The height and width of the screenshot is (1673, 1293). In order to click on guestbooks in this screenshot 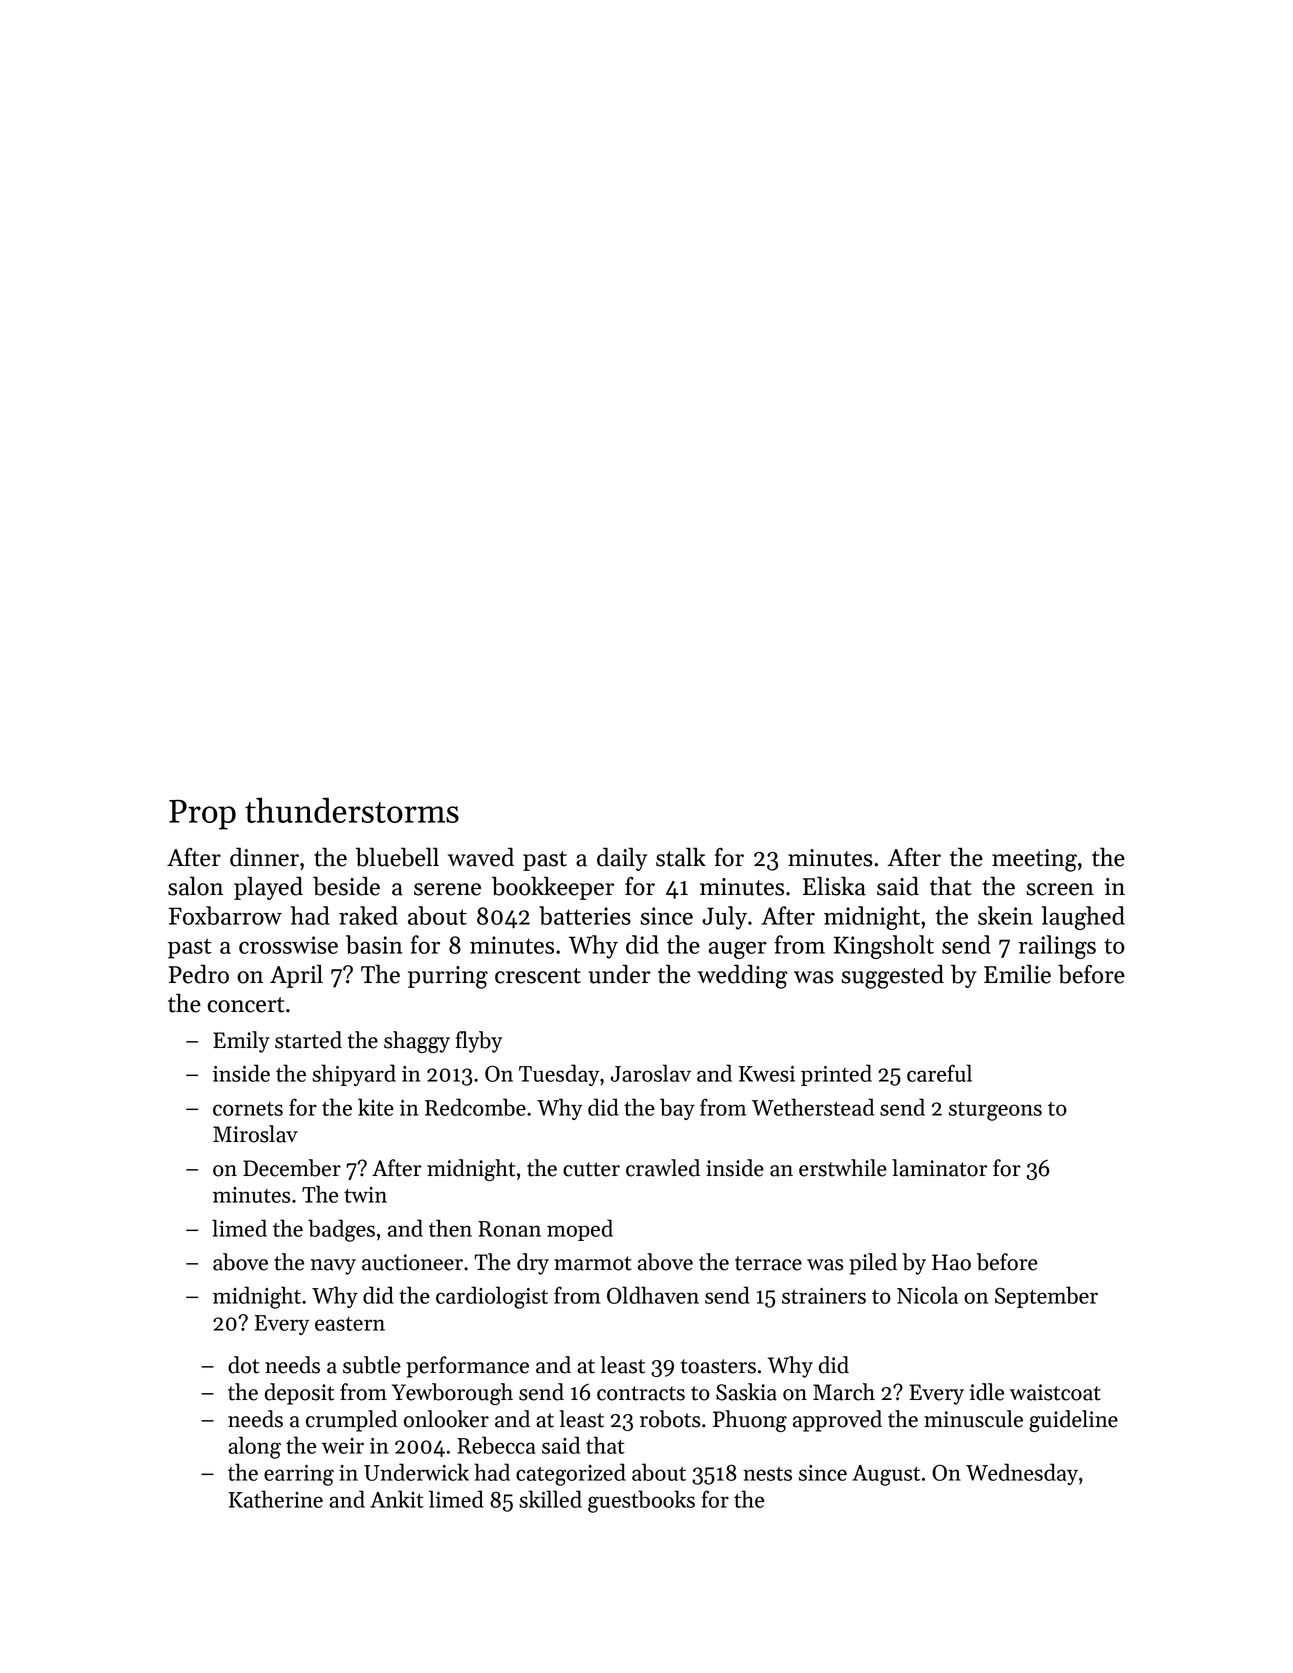, I will do `click(641, 1501)`.
